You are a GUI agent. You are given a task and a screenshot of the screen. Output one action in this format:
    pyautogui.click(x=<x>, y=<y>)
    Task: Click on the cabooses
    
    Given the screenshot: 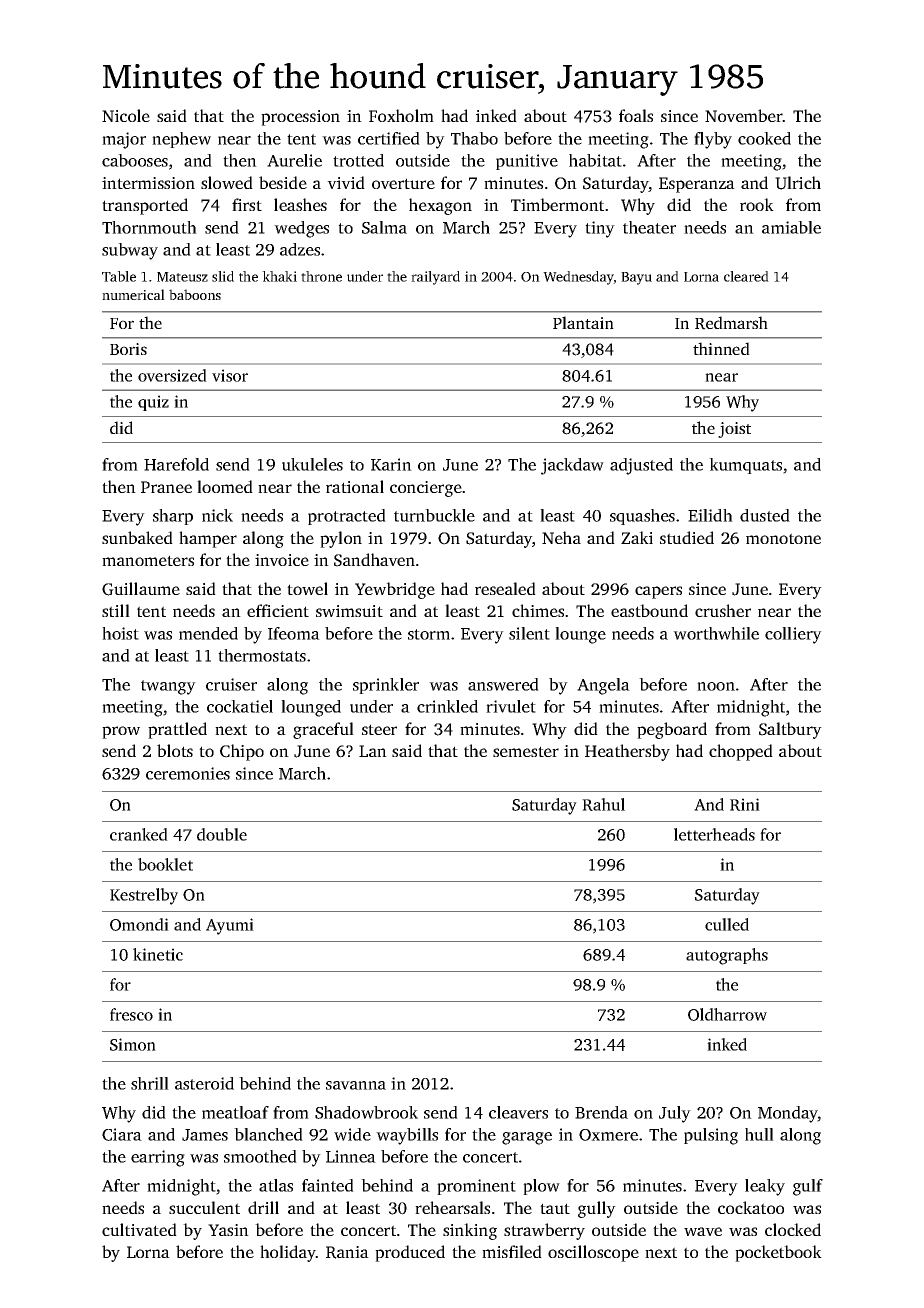 What is the action you would take?
    pyautogui.click(x=135, y=160)
